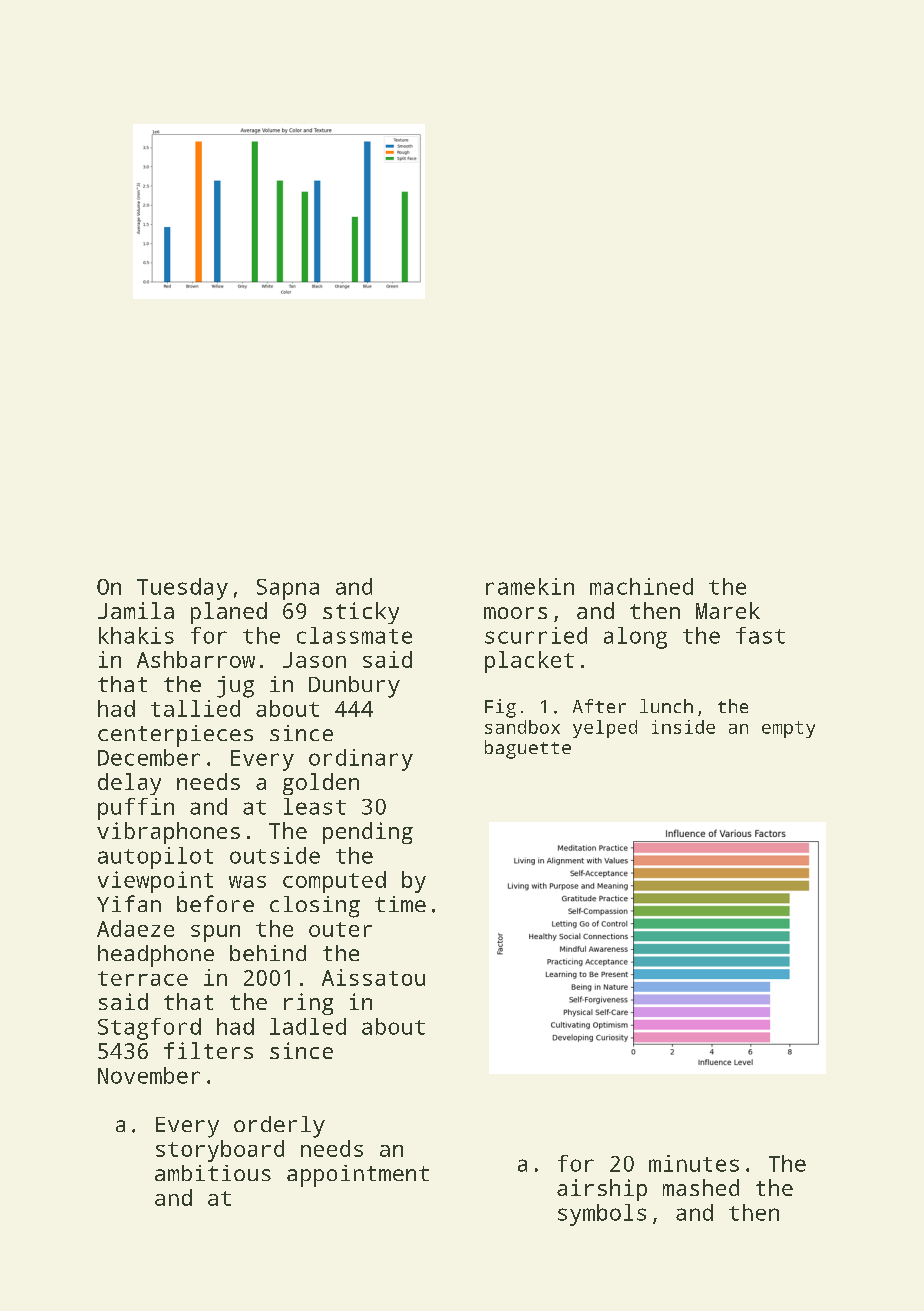  Describe the element at coordinates (635, 638) in the document. I see `along` at that location.
